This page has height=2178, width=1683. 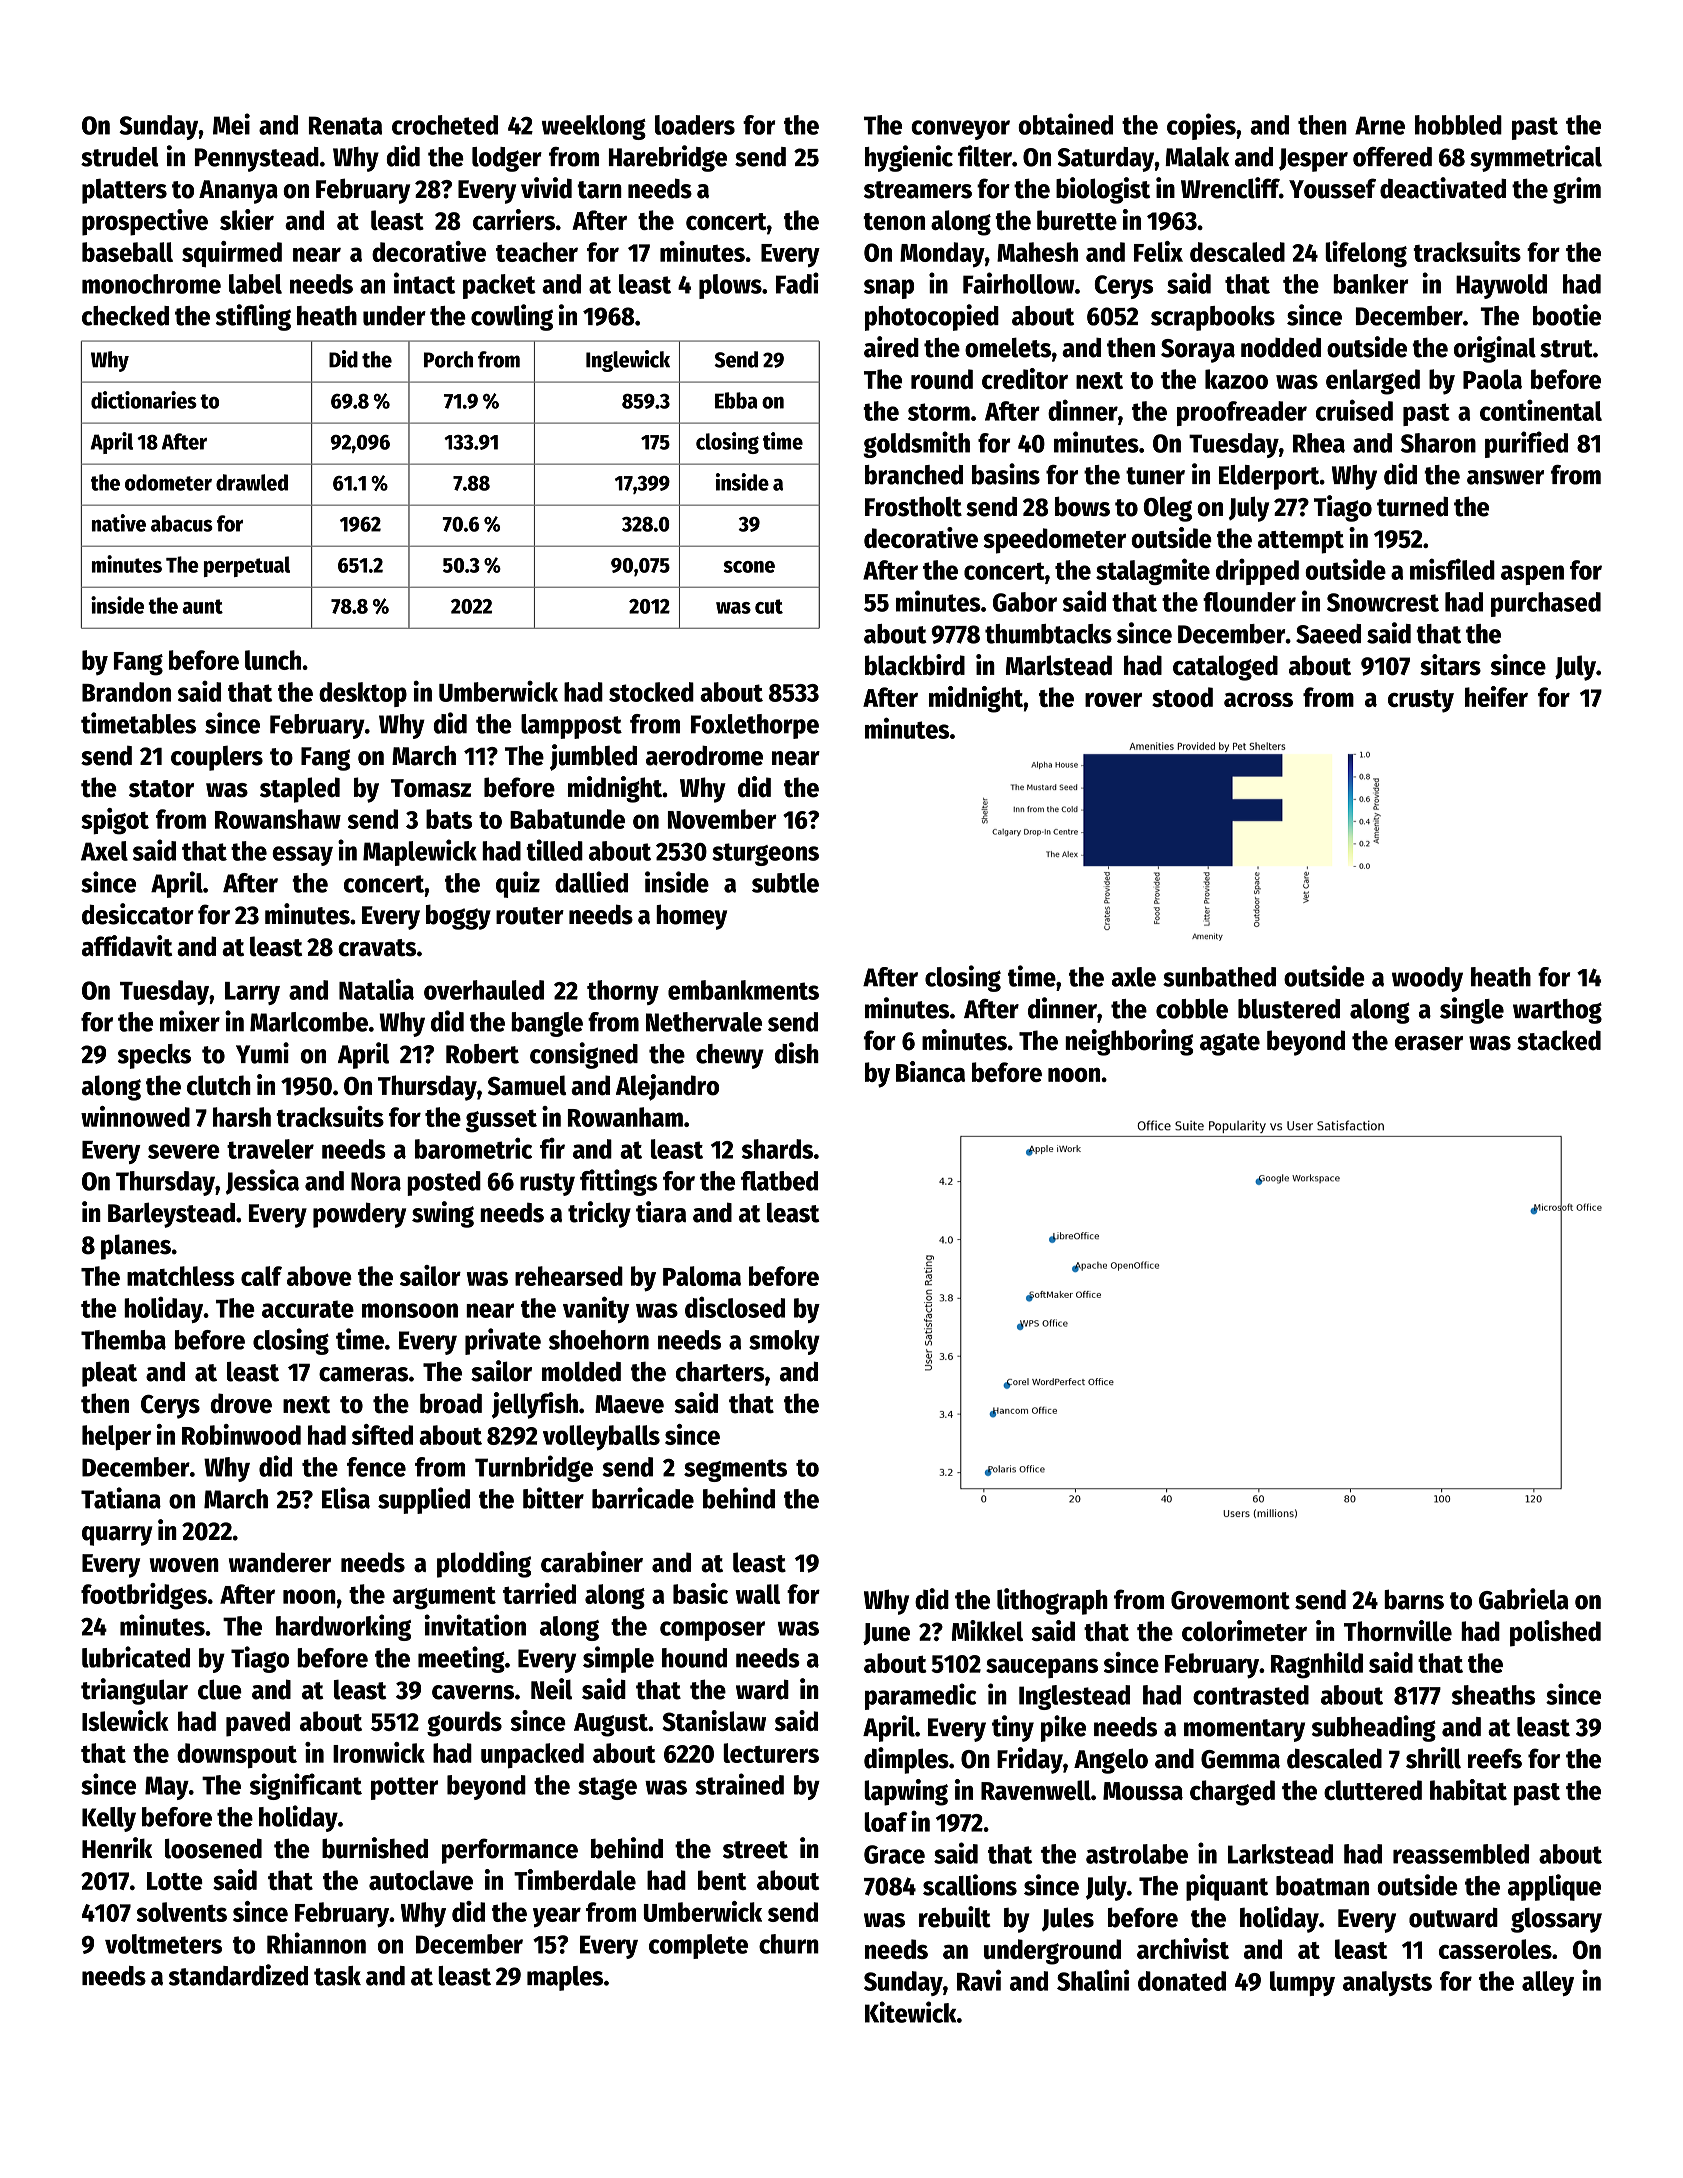 What do you see at coordinates (231, 124) in the page?
I see `Mei` at bounding box center [231, 124].
